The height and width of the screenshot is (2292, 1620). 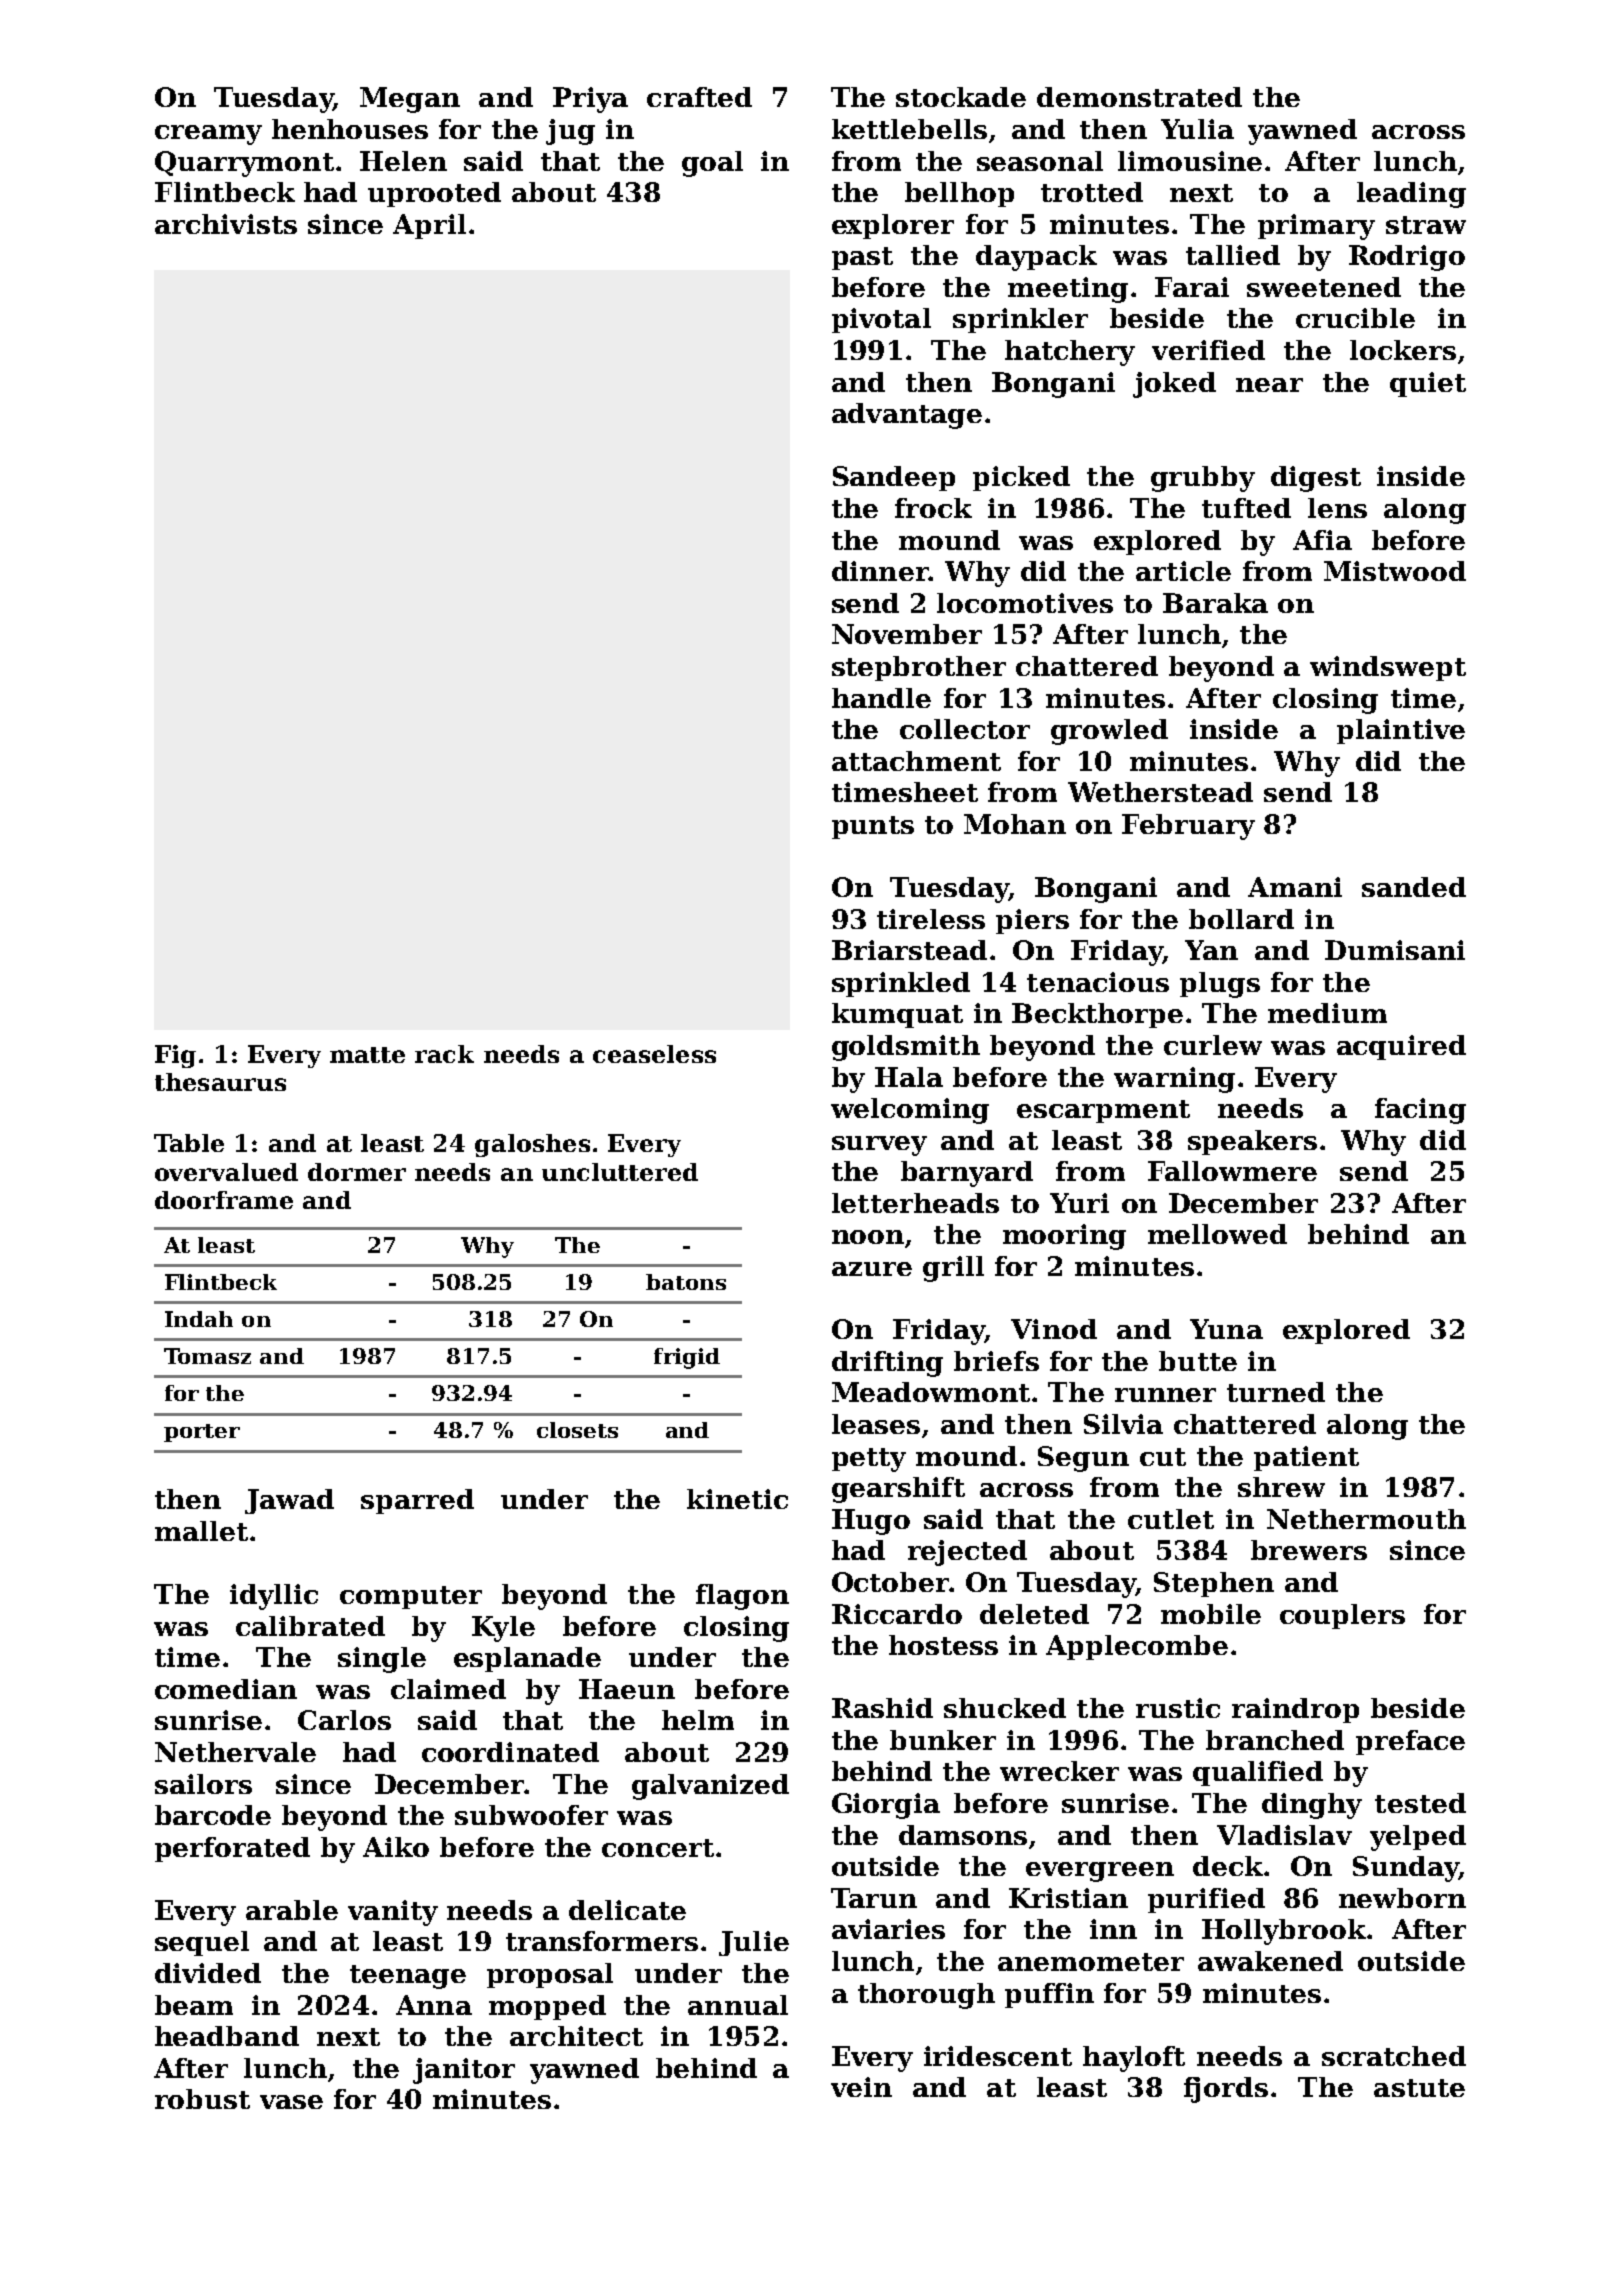 What do you see at coordinates (965, 729) in the screenshot?
I see `collector` at bounding box center [965, 729].
